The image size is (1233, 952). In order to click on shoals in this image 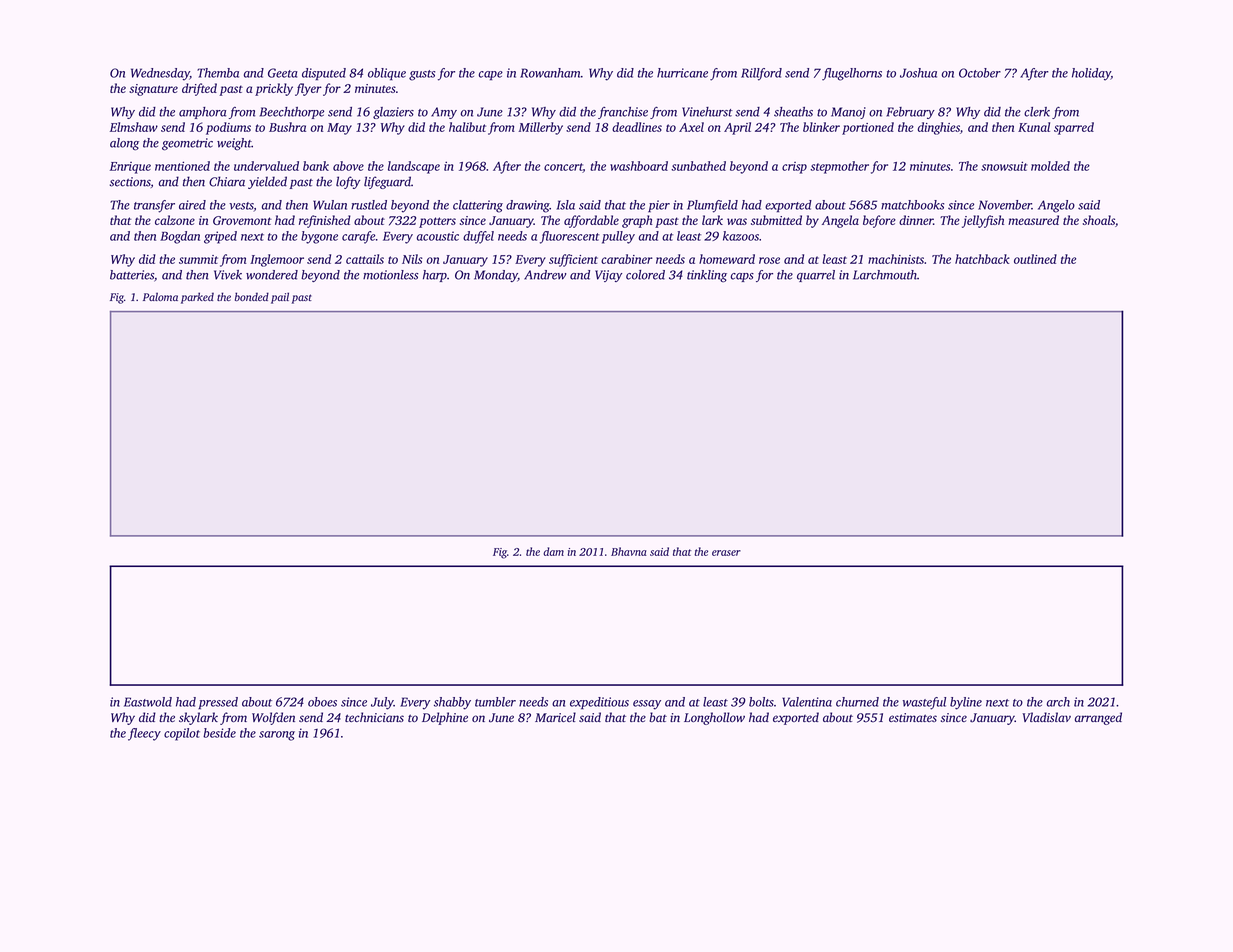, I will do `click(1098, 220)`.
